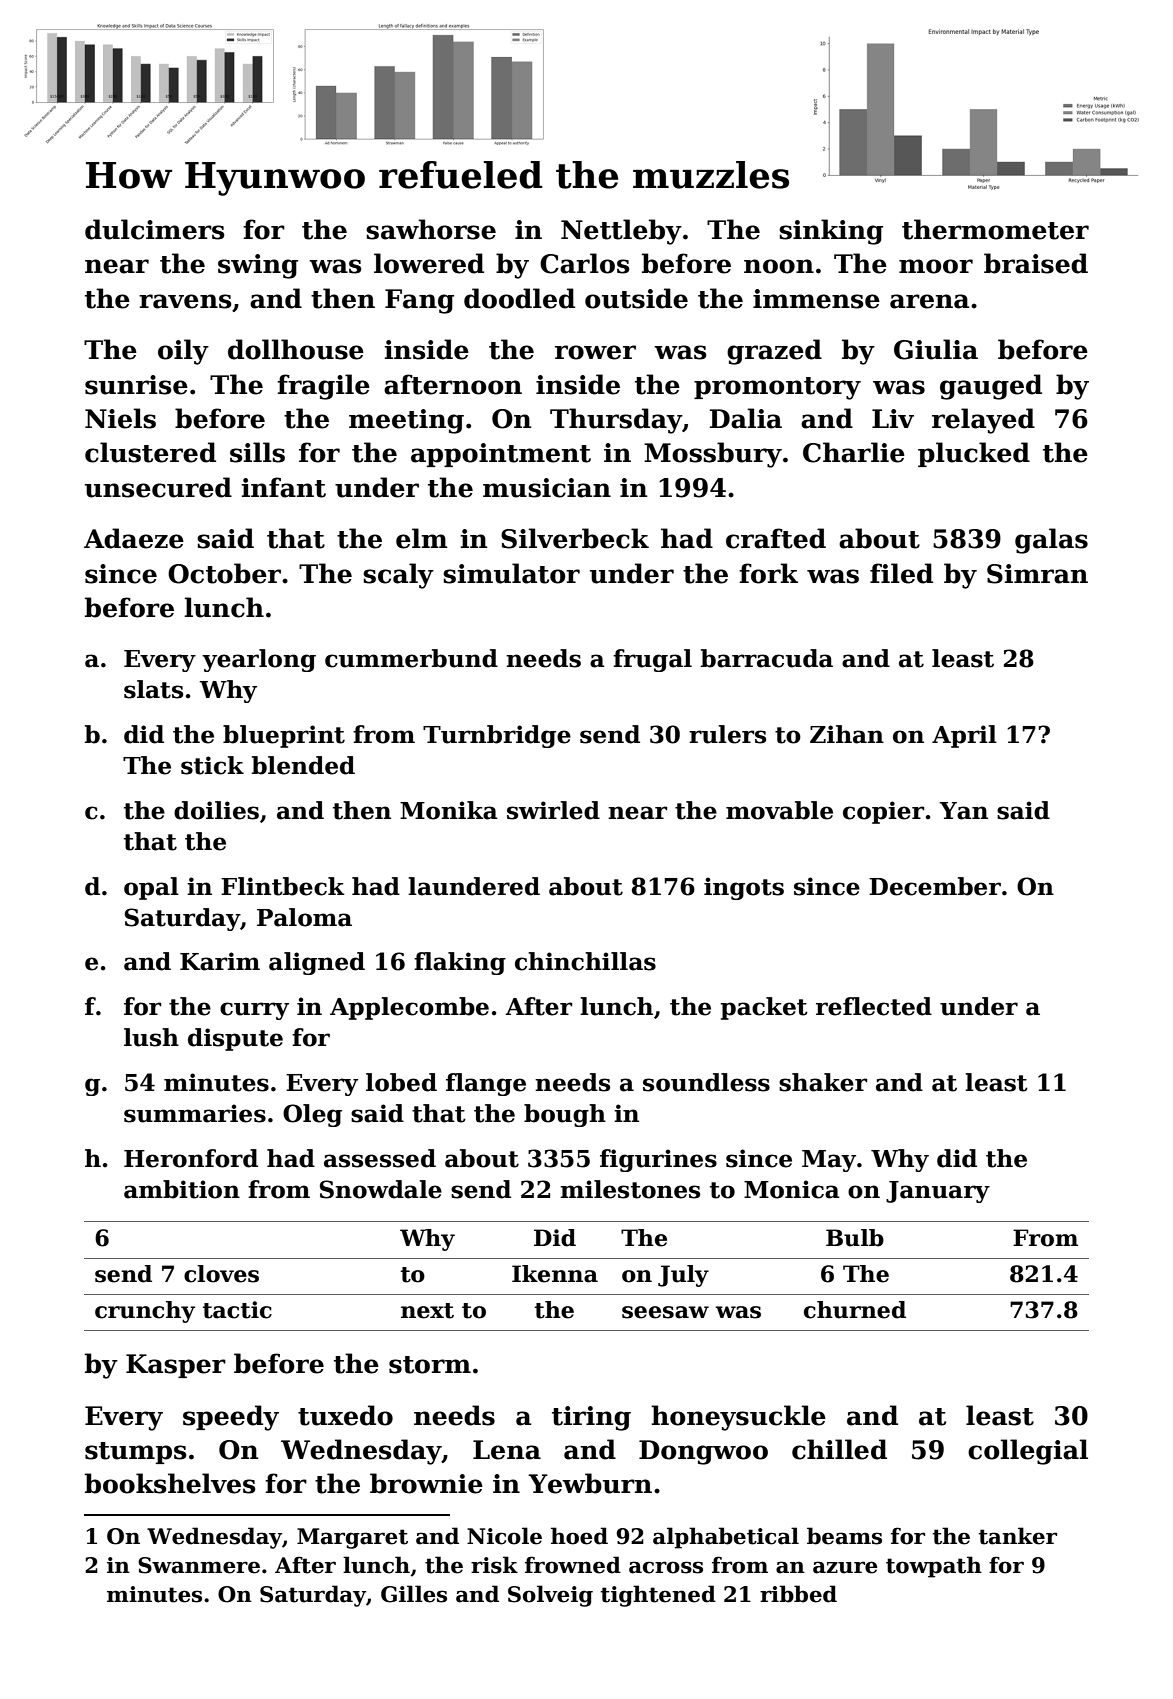 The image size is (1173, 1699). What do you see at coordinates (431, 229) in the screenshot?
I see `sawhorse` at bounding box center [431, 229].
